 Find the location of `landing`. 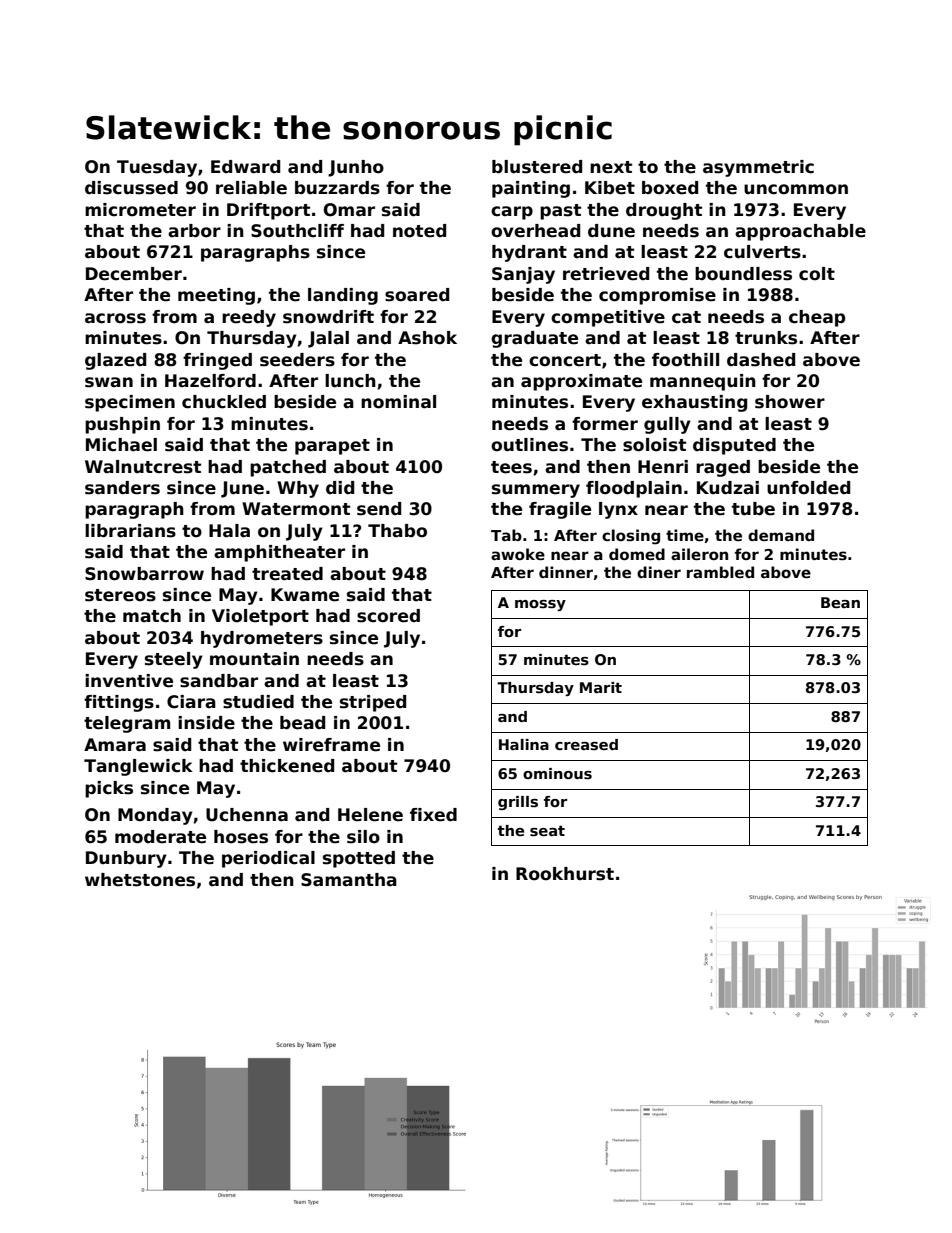

landing is located at coordinates (343, 296).
